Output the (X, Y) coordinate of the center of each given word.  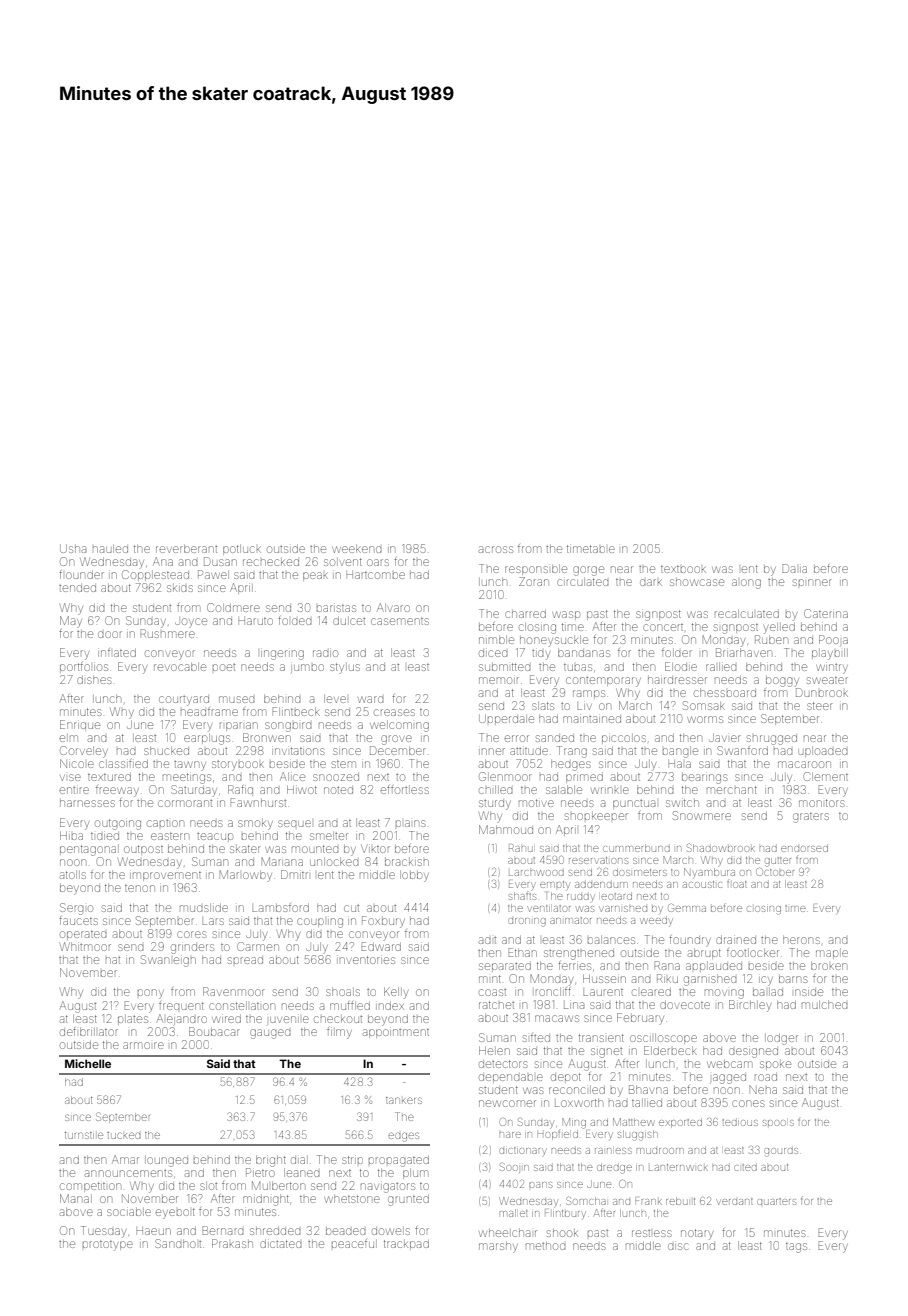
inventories (366, 960)
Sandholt (178, 1243)
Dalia (794, 568)
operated (83, 935)
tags (796, 1248)
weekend (357, 549)
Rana (667, 965)
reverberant (186, 549)
